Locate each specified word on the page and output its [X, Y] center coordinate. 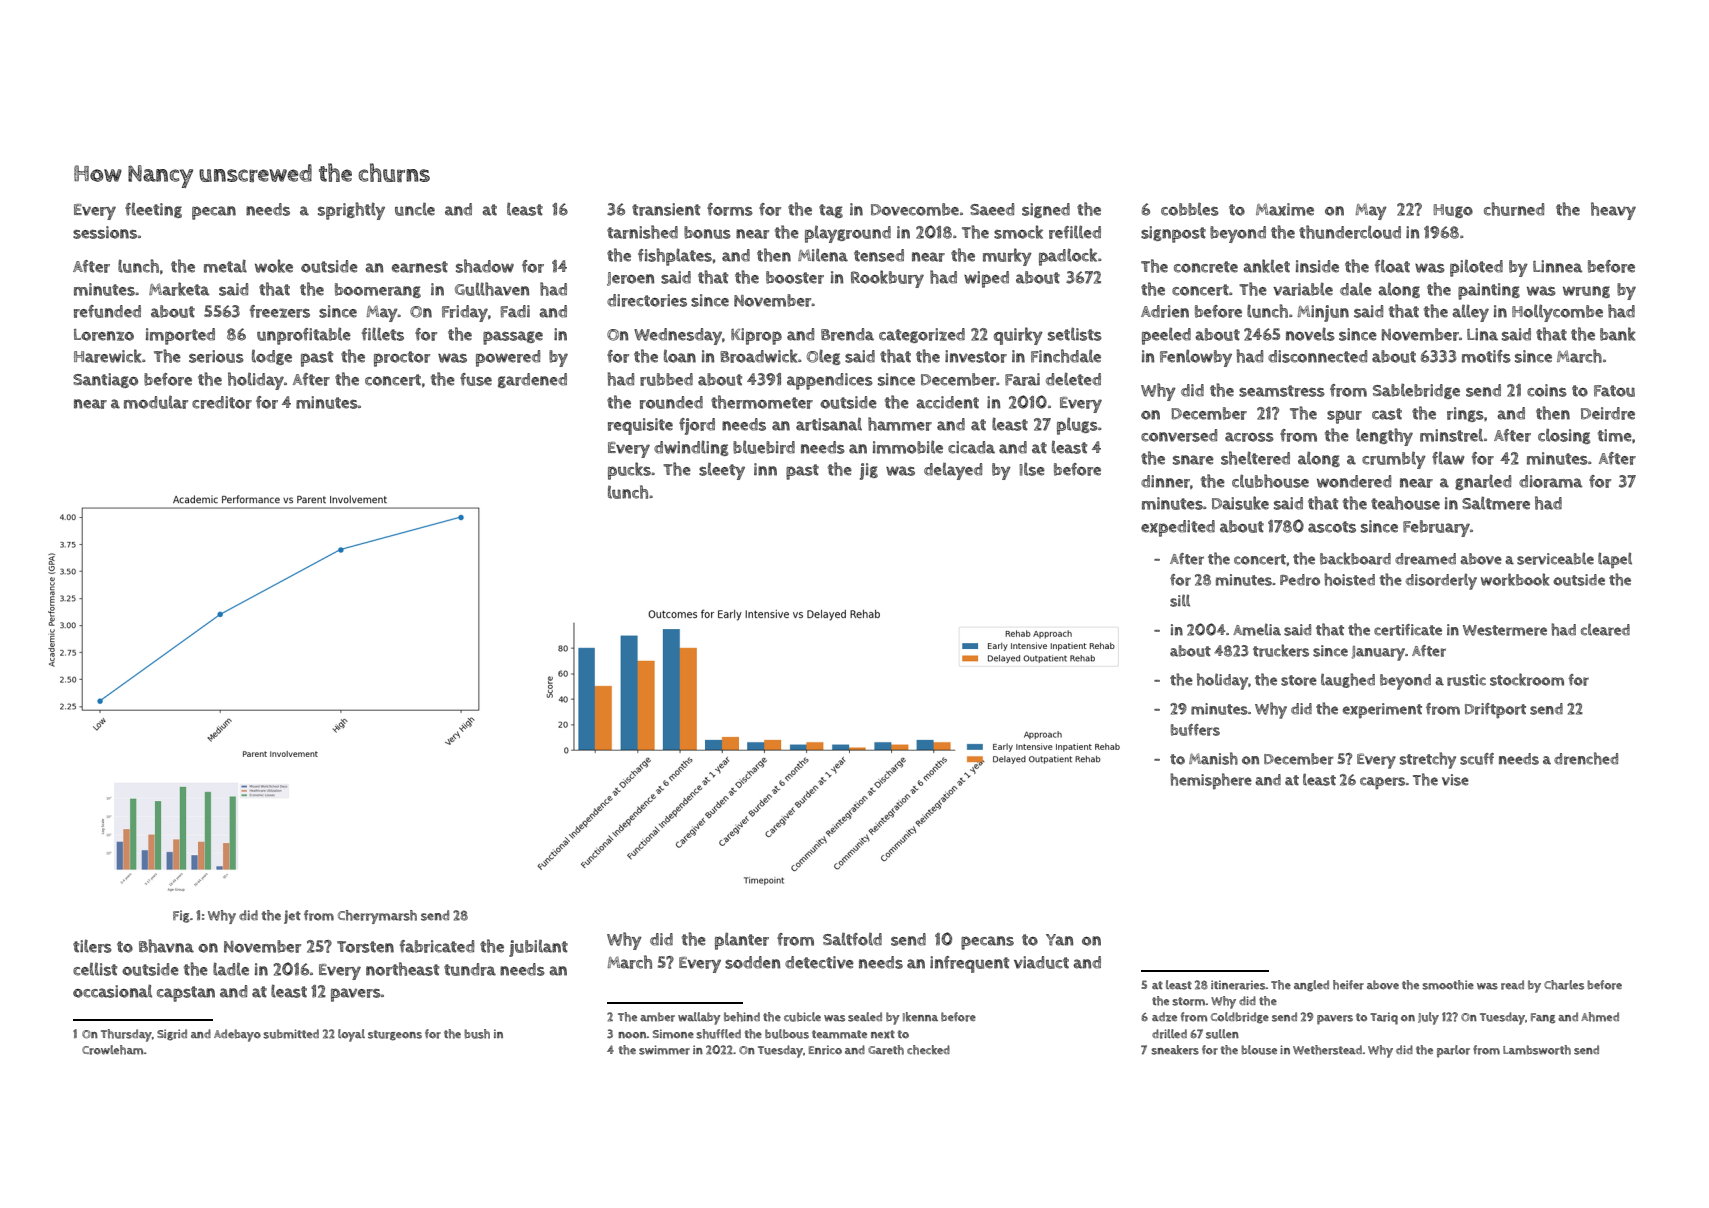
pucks [629, 471]
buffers [1195, 730]
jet [292, 917]
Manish [1213, 758]
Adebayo [237, 1035]
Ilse [1032, 469]
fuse [476, 379]
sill [1180, 600]
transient [666, 209]
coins [1547, 390]
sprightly [351, 211]
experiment [1382, 710]
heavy [1613, 211]
